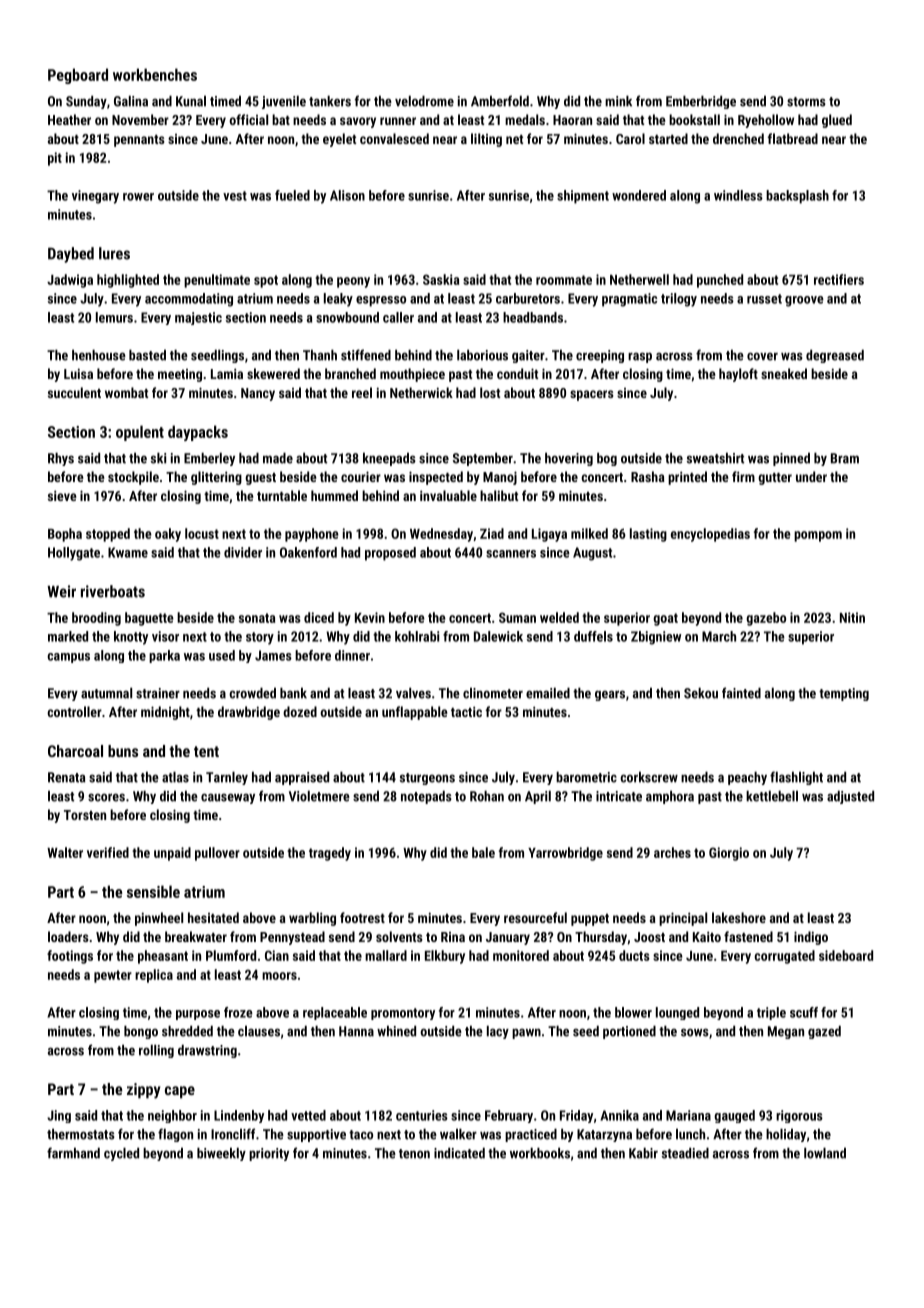 This screenshot has width=924, height=1308. What do you see at coordinates (850, 797) in the screenshot?
I see `adjusted` at bounding box center [850, 797].
